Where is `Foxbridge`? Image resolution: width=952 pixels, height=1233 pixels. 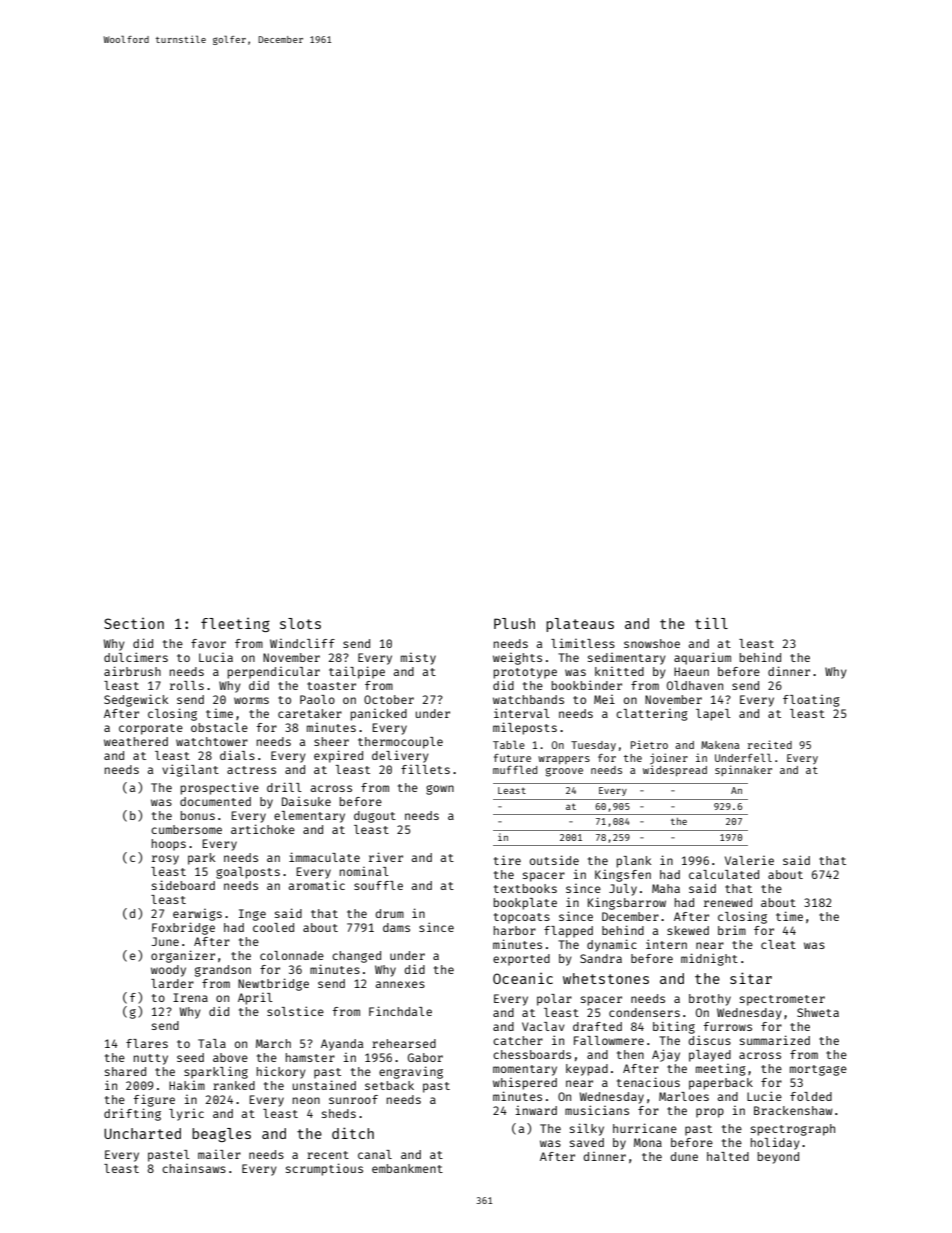 Foxbridge is located at coordinates (183, 928).
